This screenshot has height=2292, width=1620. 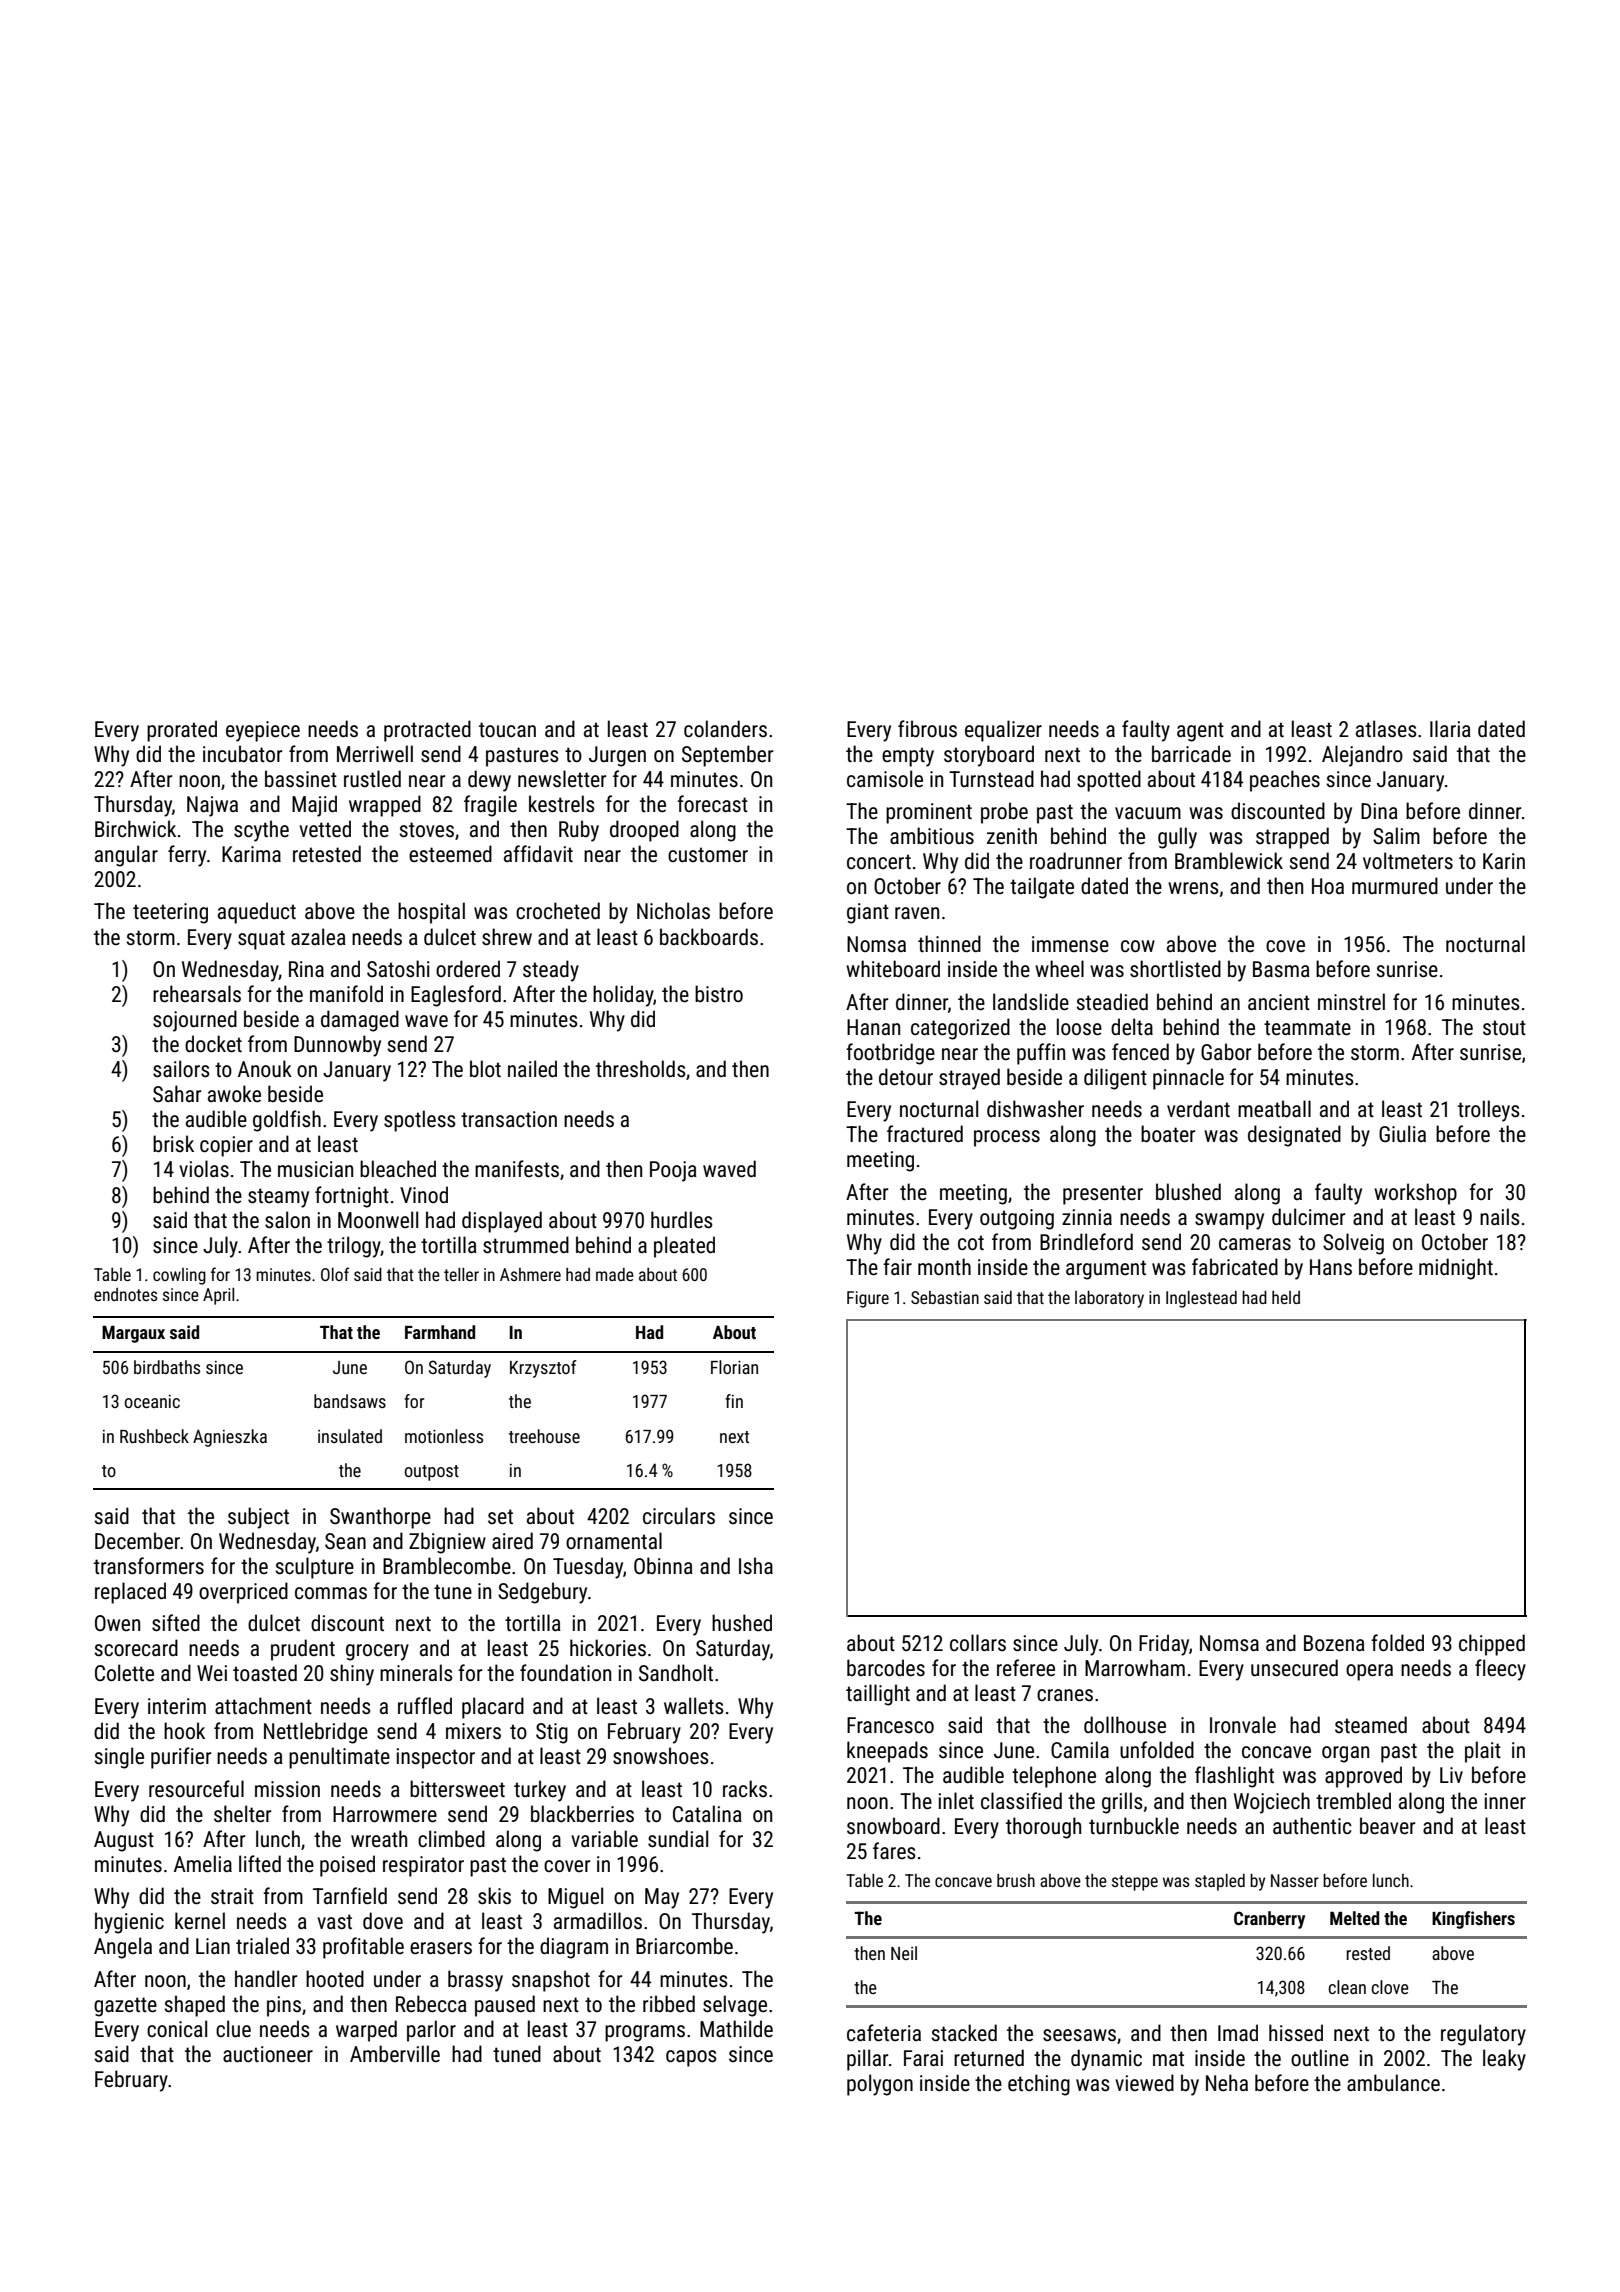 What do you see at coordinates (1286, 1297) in the screenshot?
I see `held` at bounding box center [1286, 1297].
